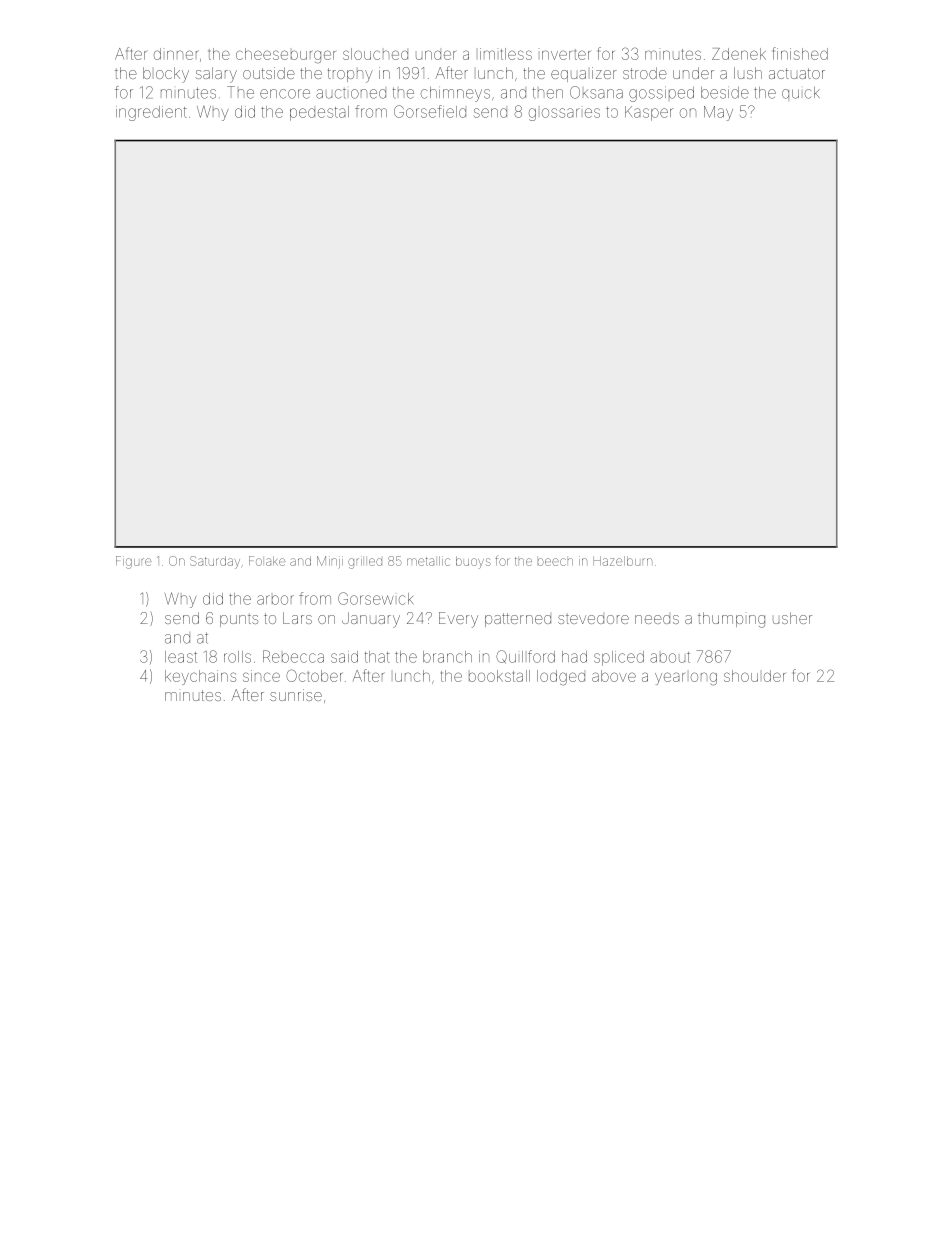  Describe the element at coordinates (428, 561) in the document. I see `metallic` at that location.
